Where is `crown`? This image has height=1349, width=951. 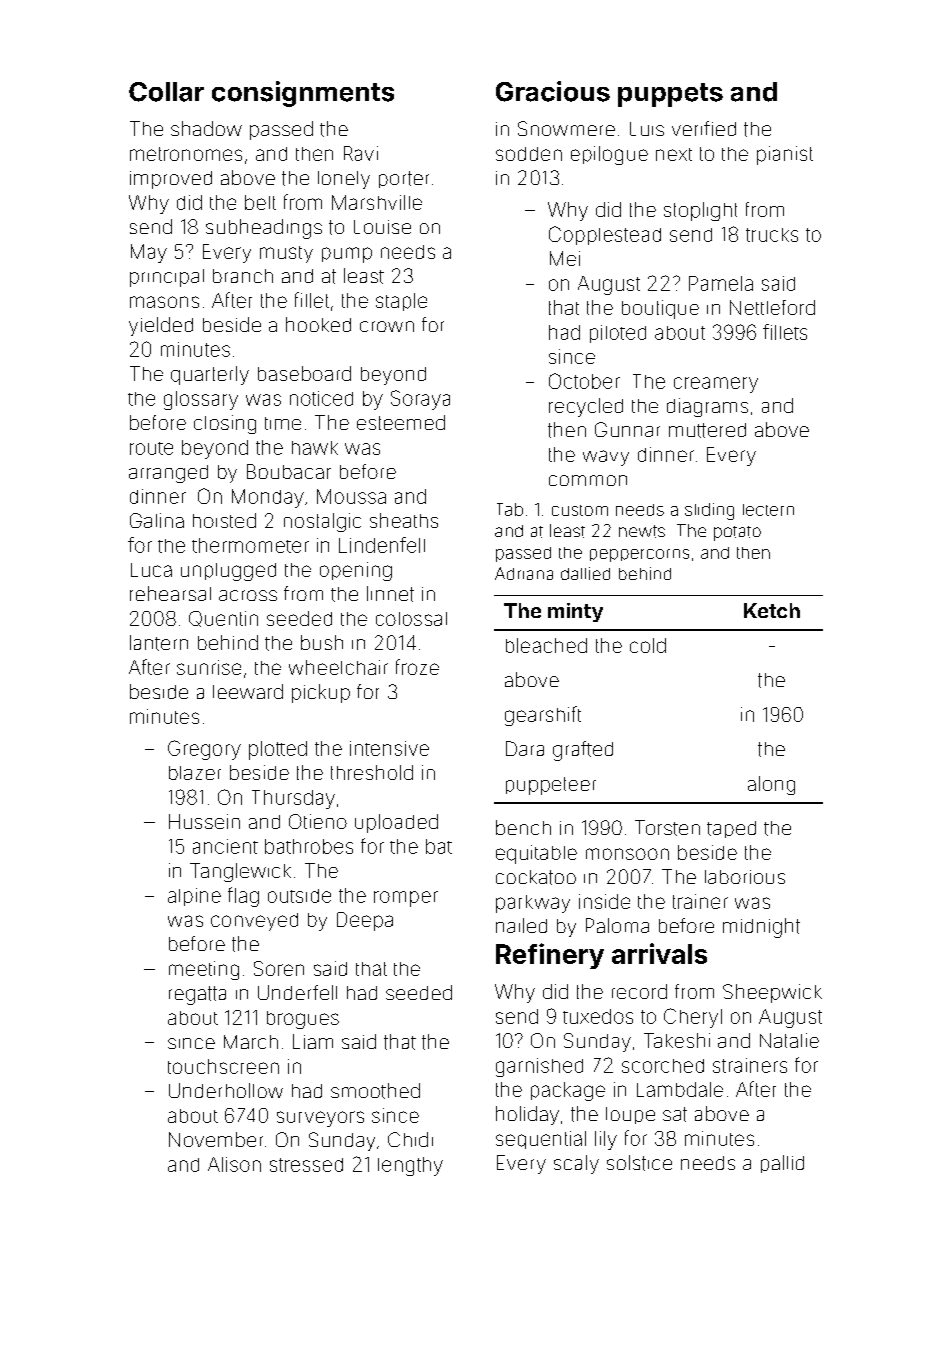
crown is located at coordinates (387, 326).
